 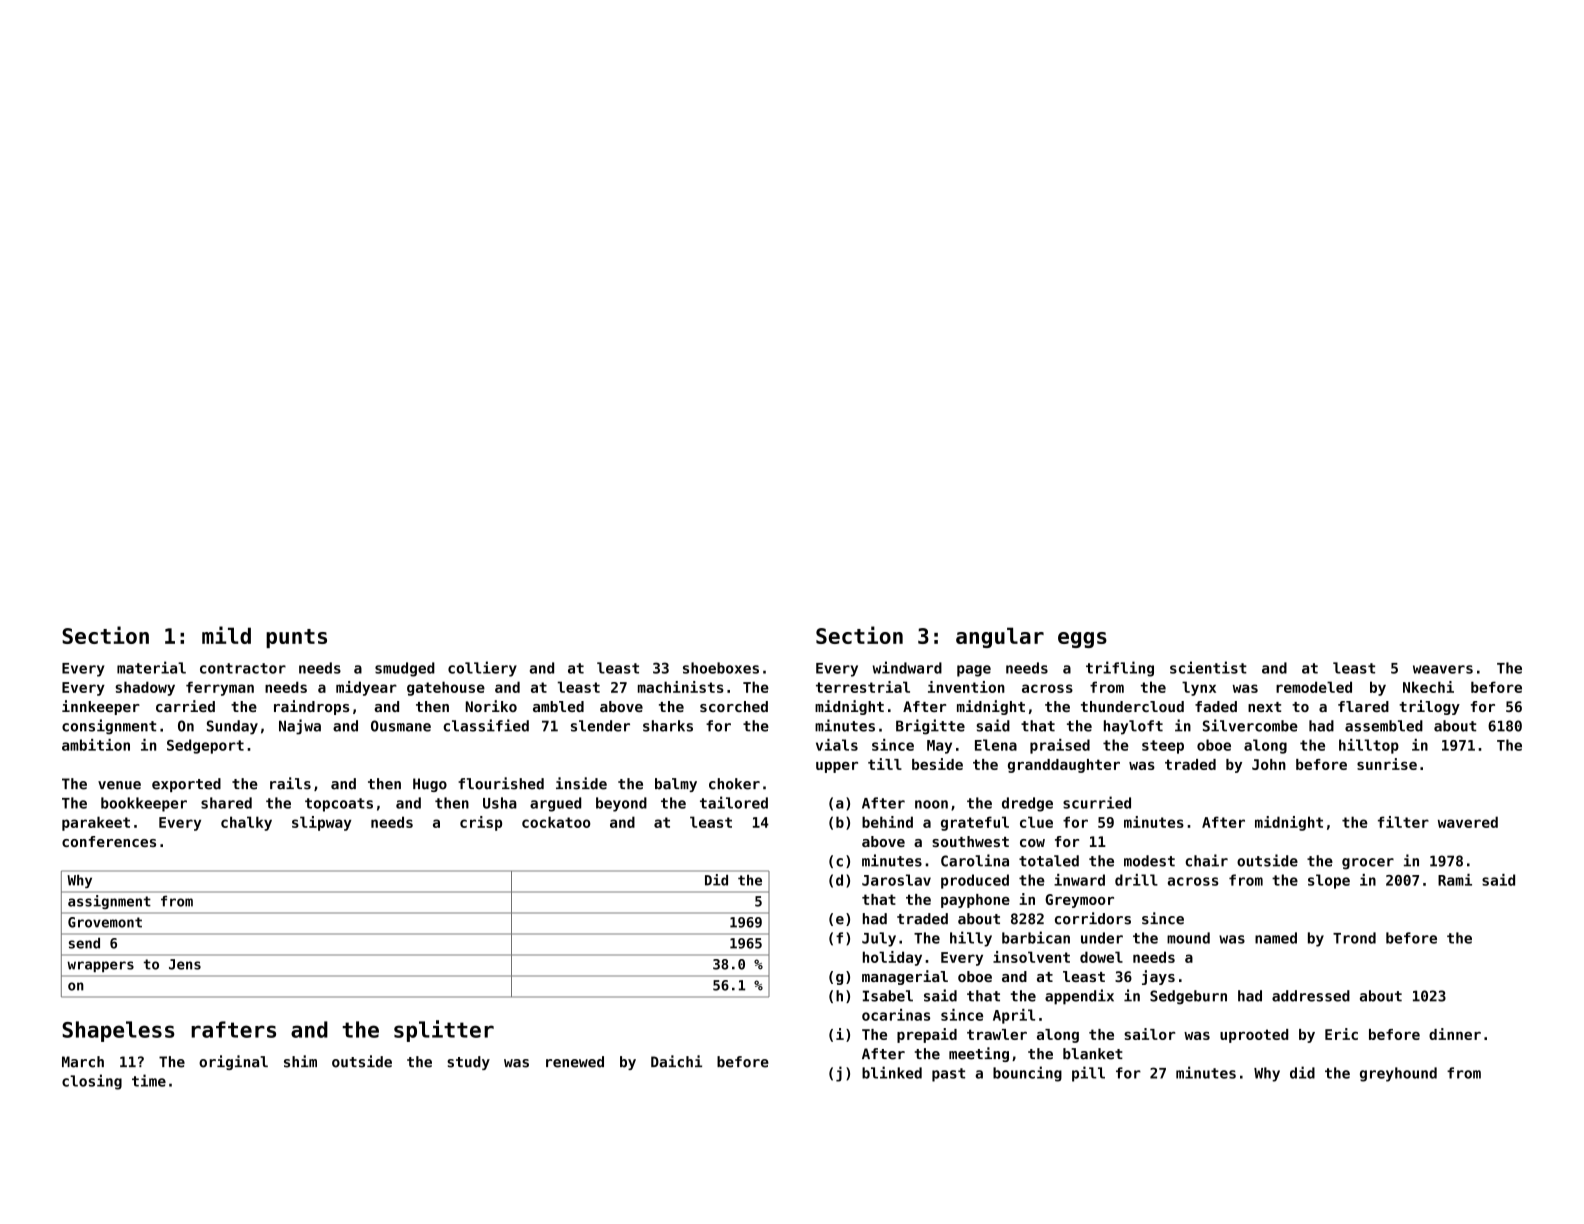 What do you see at coordinates (1133, 727) in the document?
I see `hayloft` at bounding box center [1133, 727].
